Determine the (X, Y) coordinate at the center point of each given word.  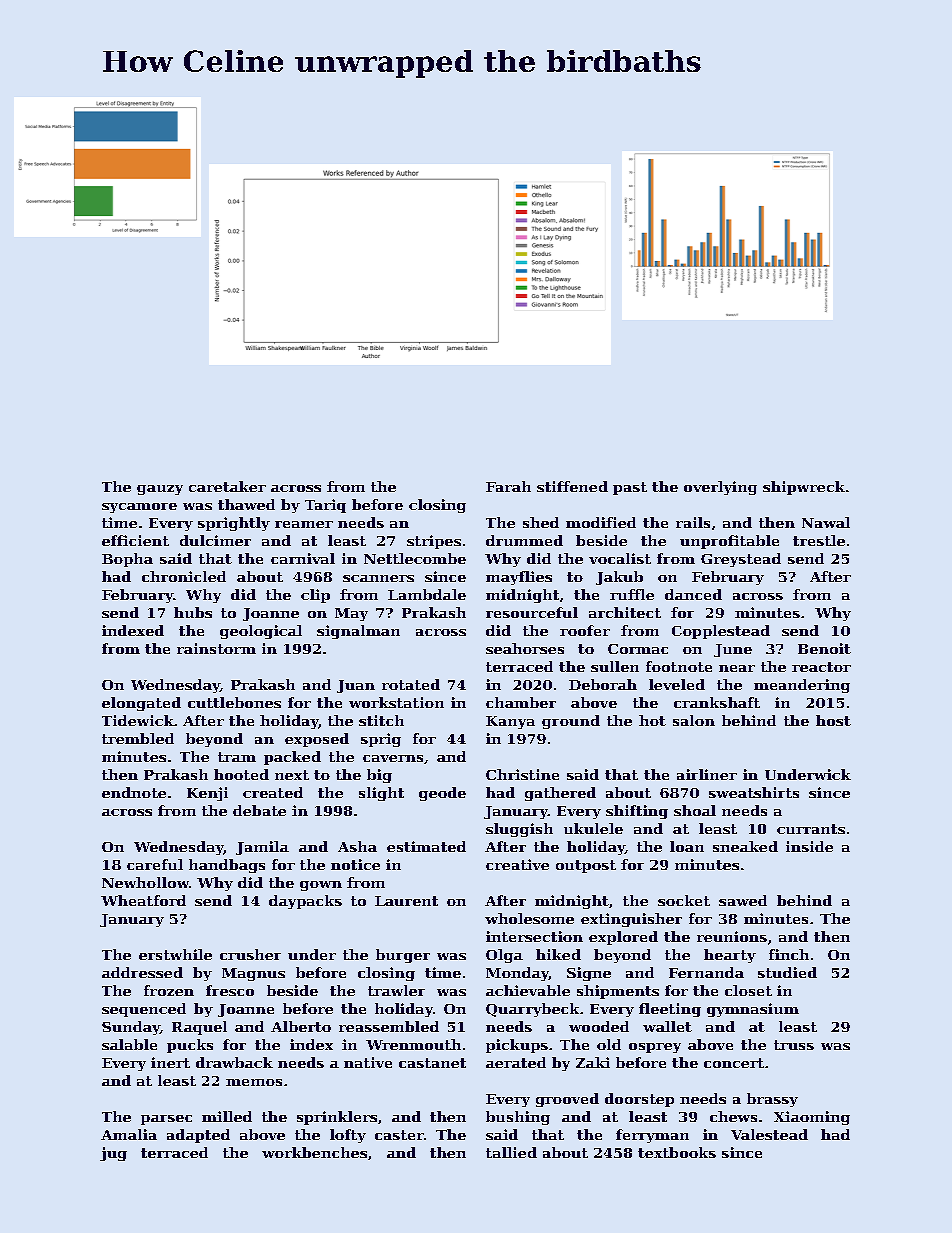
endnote (134, 792)
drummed (524, 540)
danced (693, 594)
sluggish (519, 830)
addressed (142, 972)
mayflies (519, 578)
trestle (819, 540)
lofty (348, 1136)
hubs (193, 612)
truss (794, 1045)
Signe (589, 974)
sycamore (139, 508)
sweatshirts (754, 792)
